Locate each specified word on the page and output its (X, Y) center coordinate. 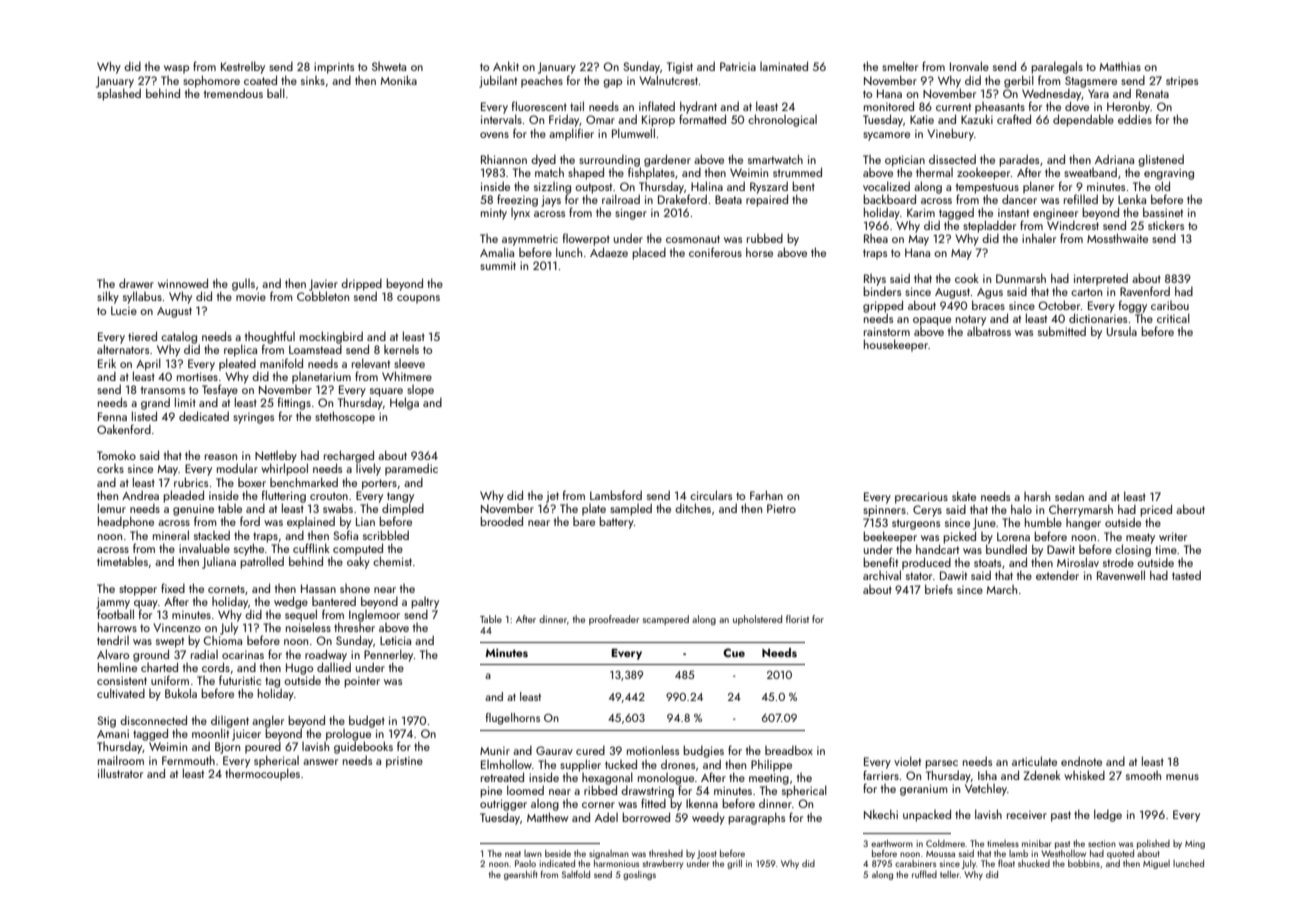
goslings (639, 875)
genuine (193, 510)
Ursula (1122, 331)
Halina (707, 186)
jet (552, 497)
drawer (136, 283)
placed (649, 253)
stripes (1182, 82)
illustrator (120, 773)
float (1006, 863)
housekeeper (896, 345)
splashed (119, 94)
